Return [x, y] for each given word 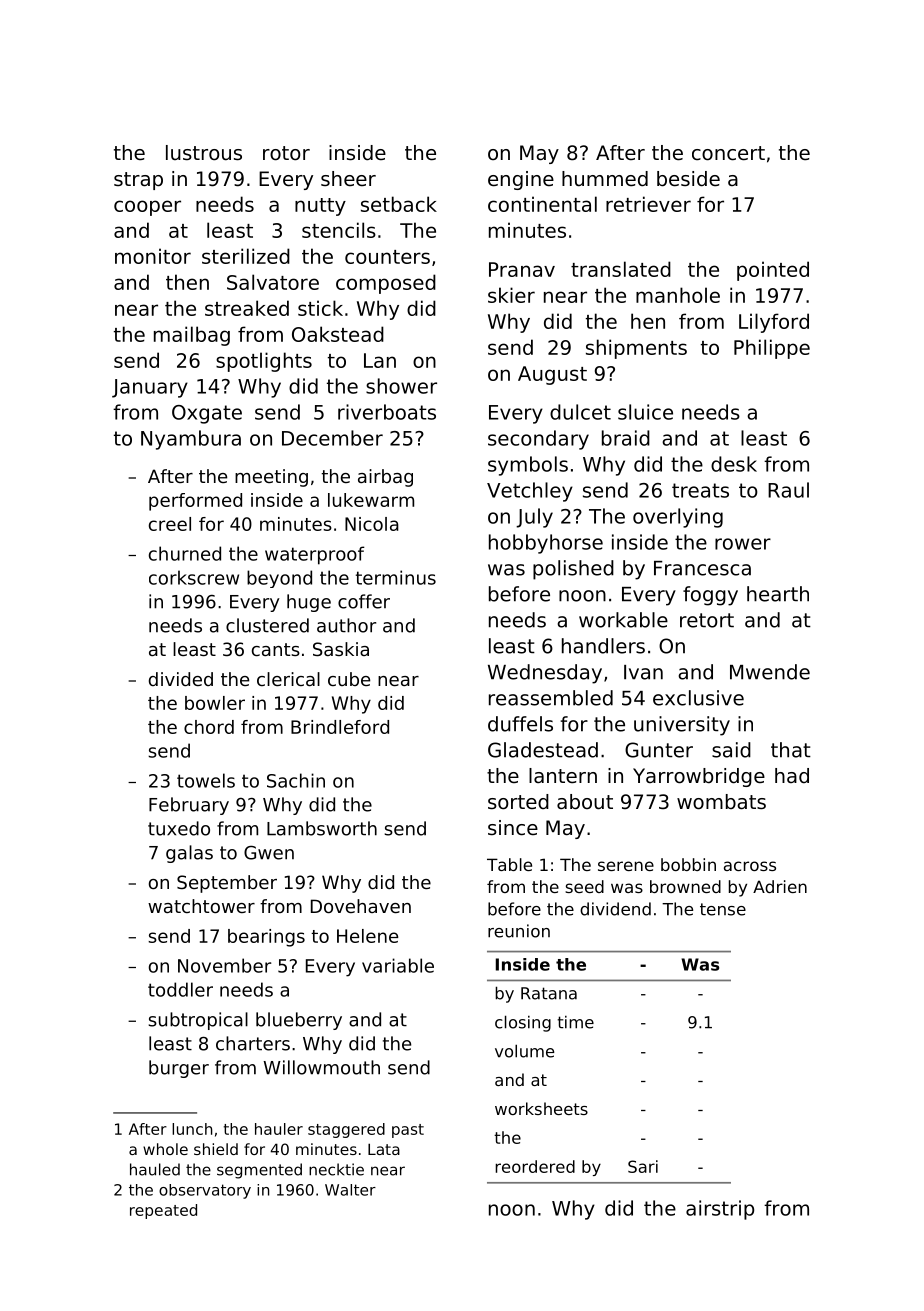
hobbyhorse [546, 544]
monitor [153, 256]
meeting [271, 478]
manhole [678, 295]
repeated [163, 1211]
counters [387, 257]
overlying [678, 518]
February [189, 806]
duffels [520, 724]
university [682, 726]
